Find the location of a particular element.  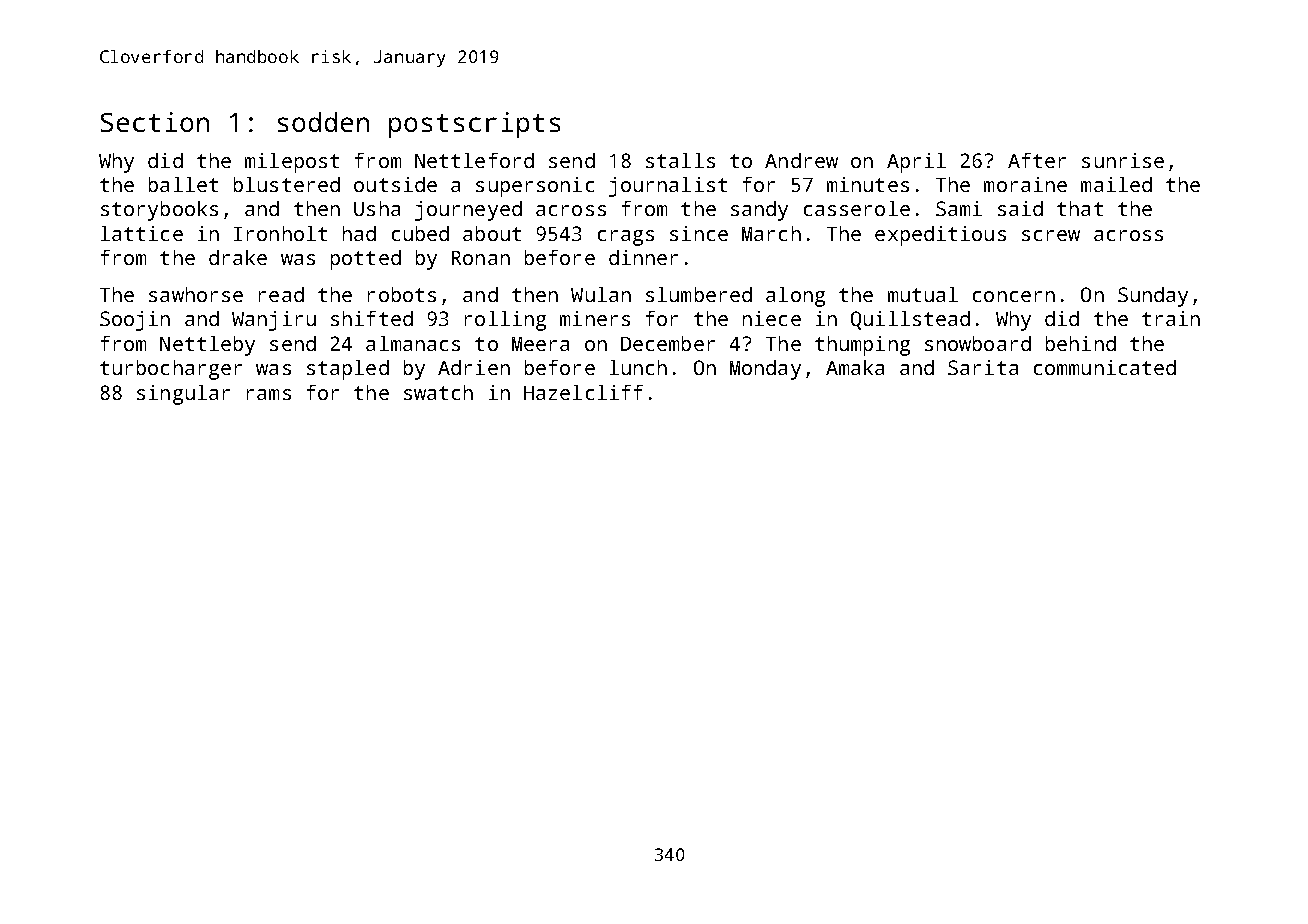

snowboard is located at coordinates (978, 343).
